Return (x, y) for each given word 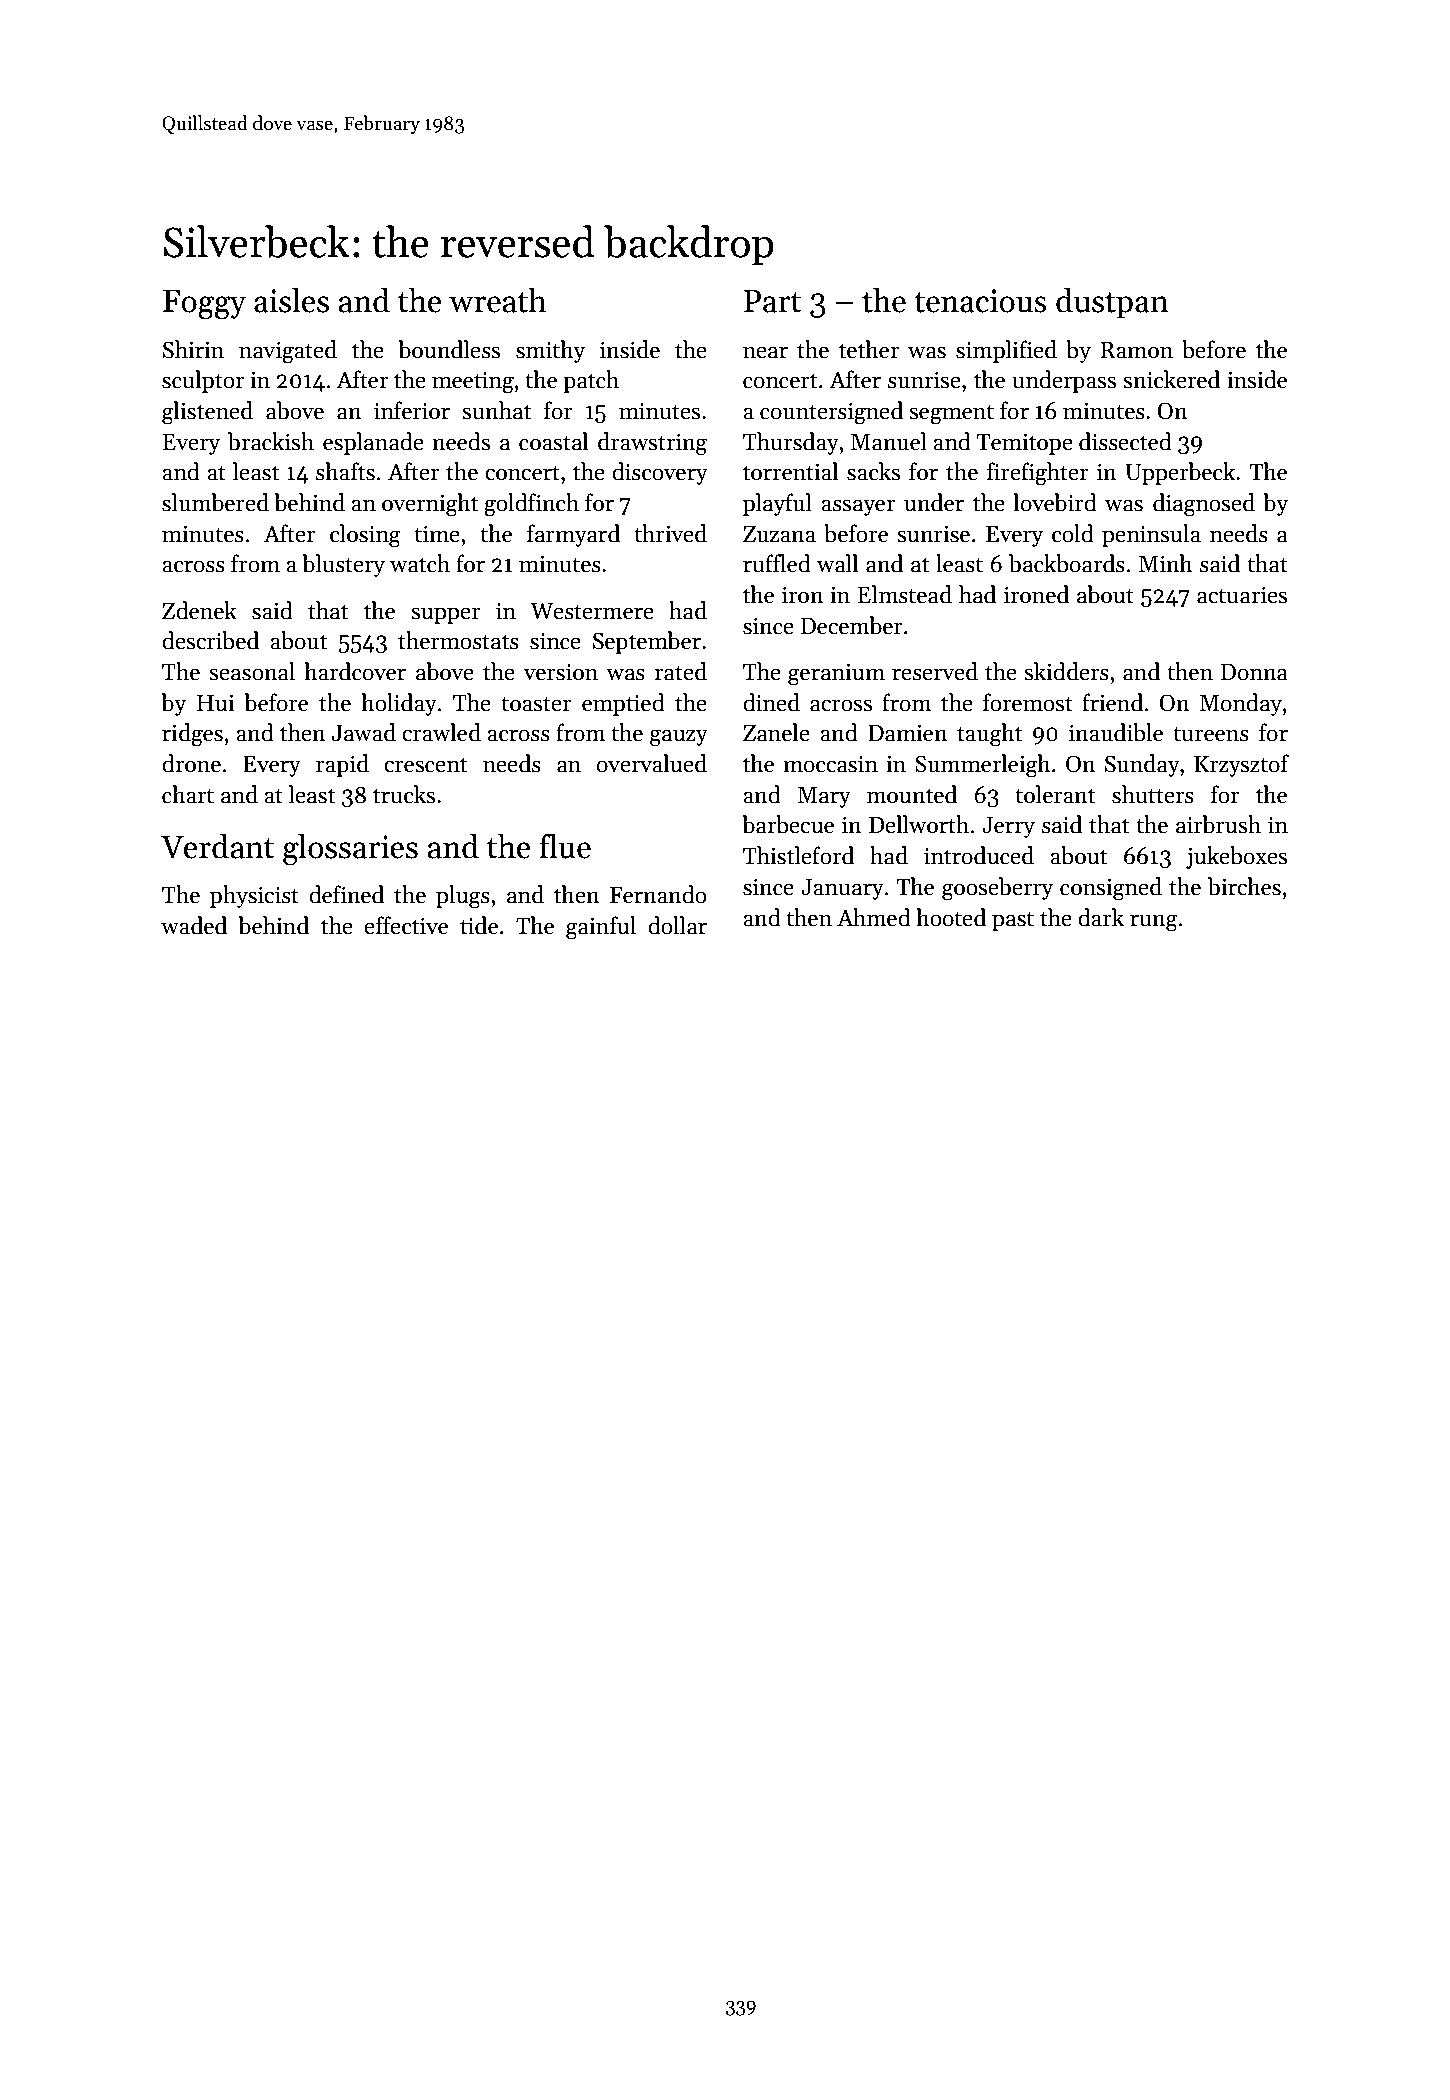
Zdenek (199, 610)
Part (773, 301)
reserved (935, 671)
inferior (412, 410)
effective (406, 925)
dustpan (1112, 303)
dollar (677, 925)
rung (1154, 923)
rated (680, 671)
